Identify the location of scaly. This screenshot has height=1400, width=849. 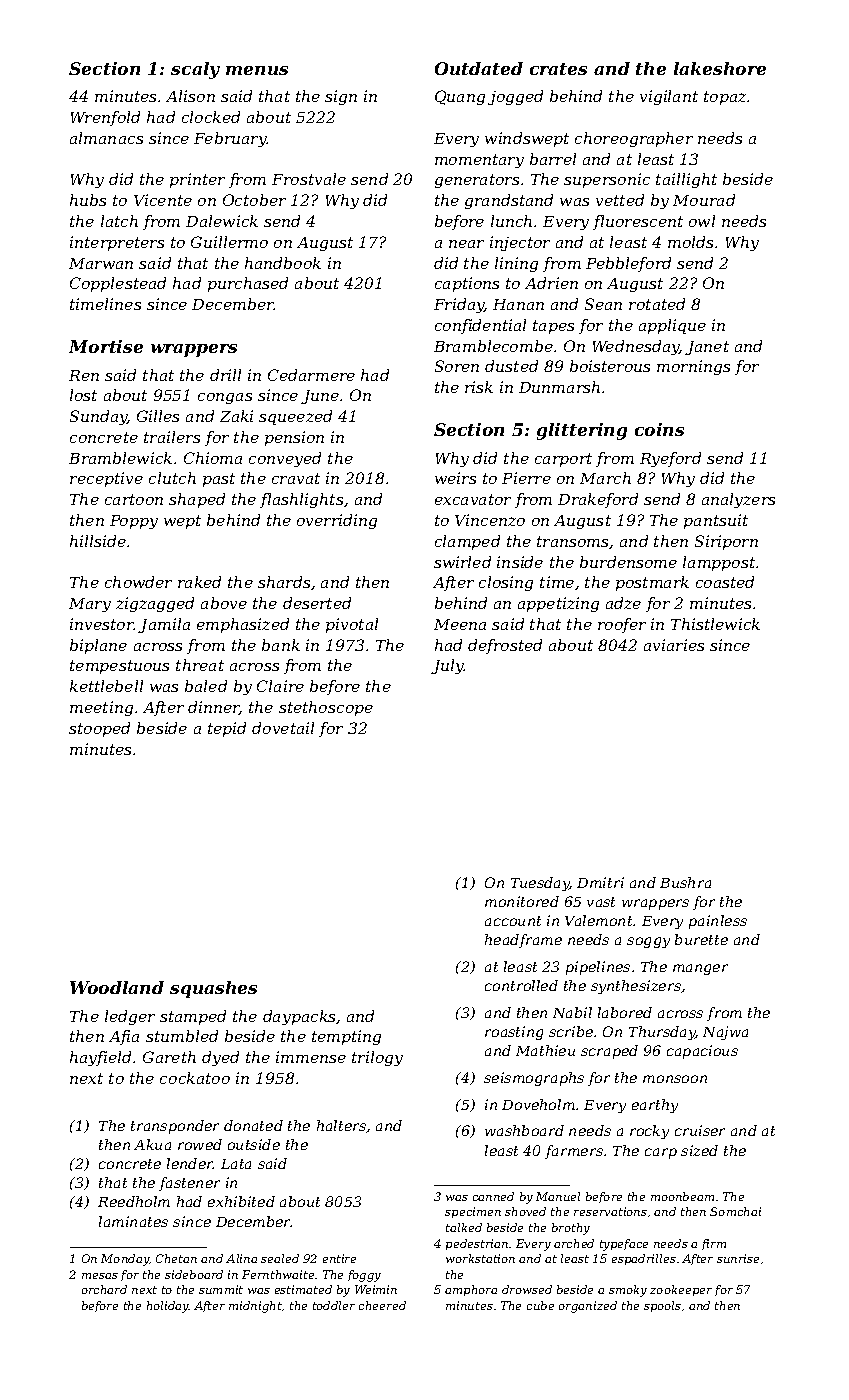
(195, 70).
